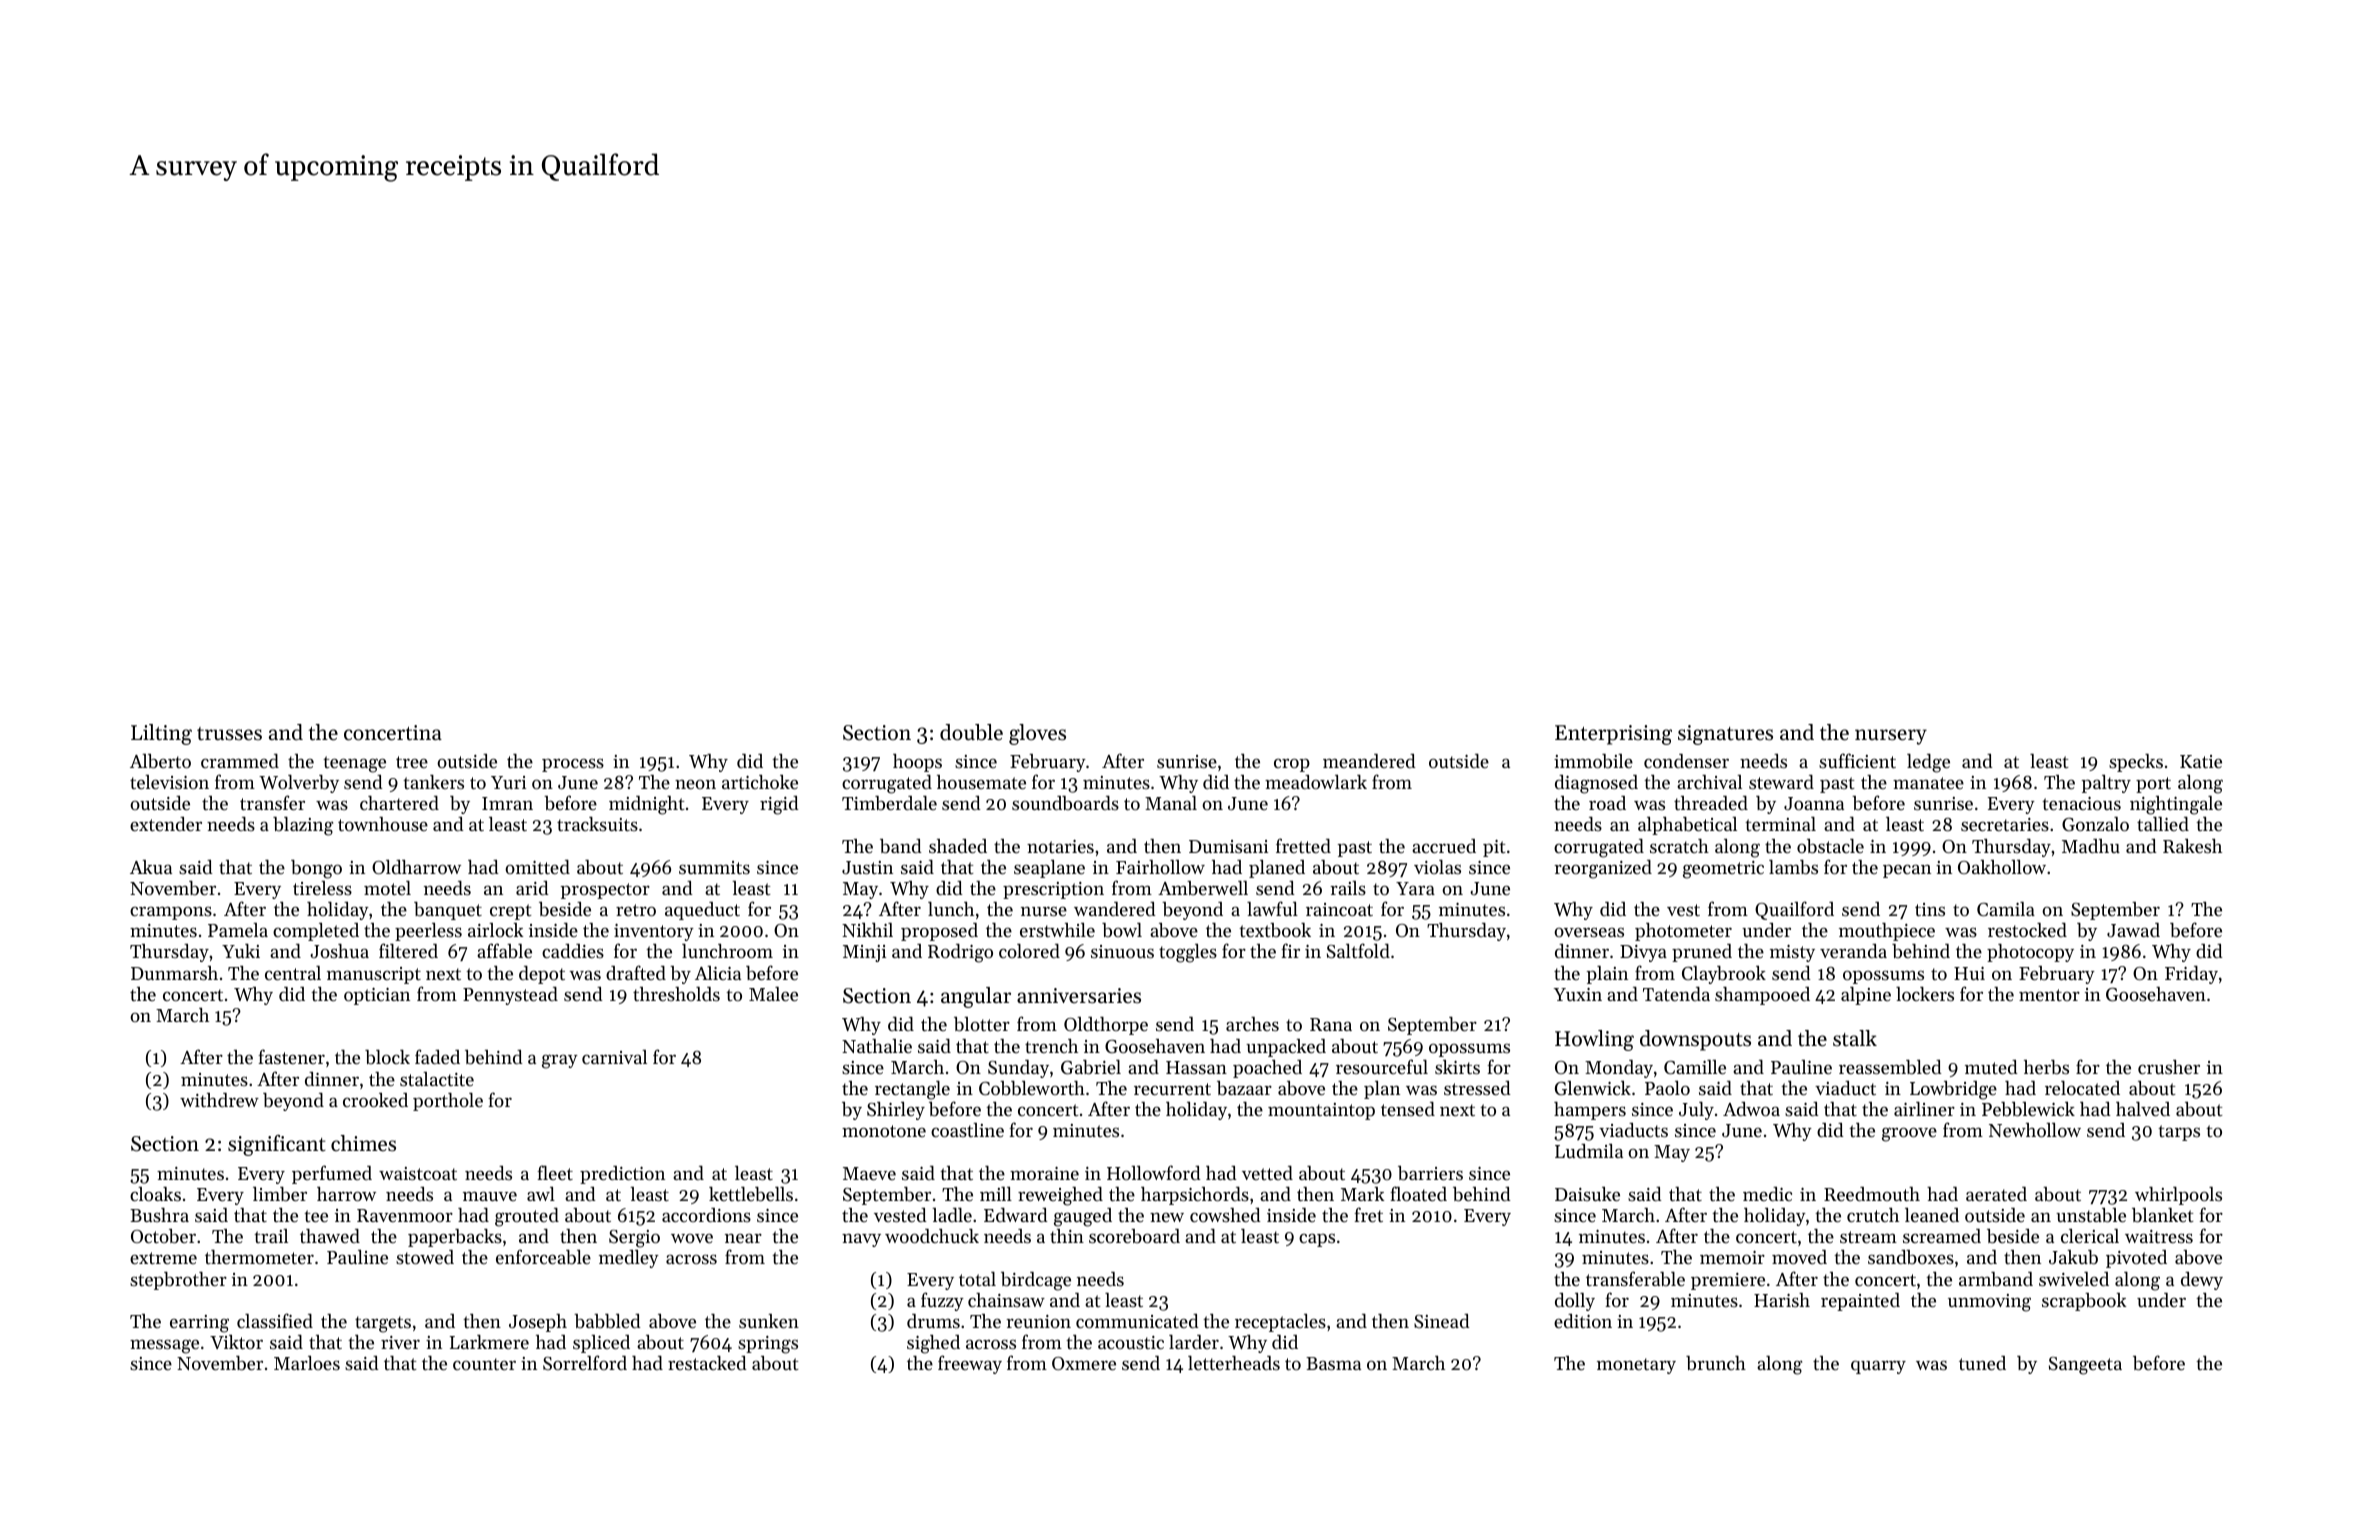 The width and height of the page is (2353, 1522). I want to click on Lilting, so click(161, 734).
